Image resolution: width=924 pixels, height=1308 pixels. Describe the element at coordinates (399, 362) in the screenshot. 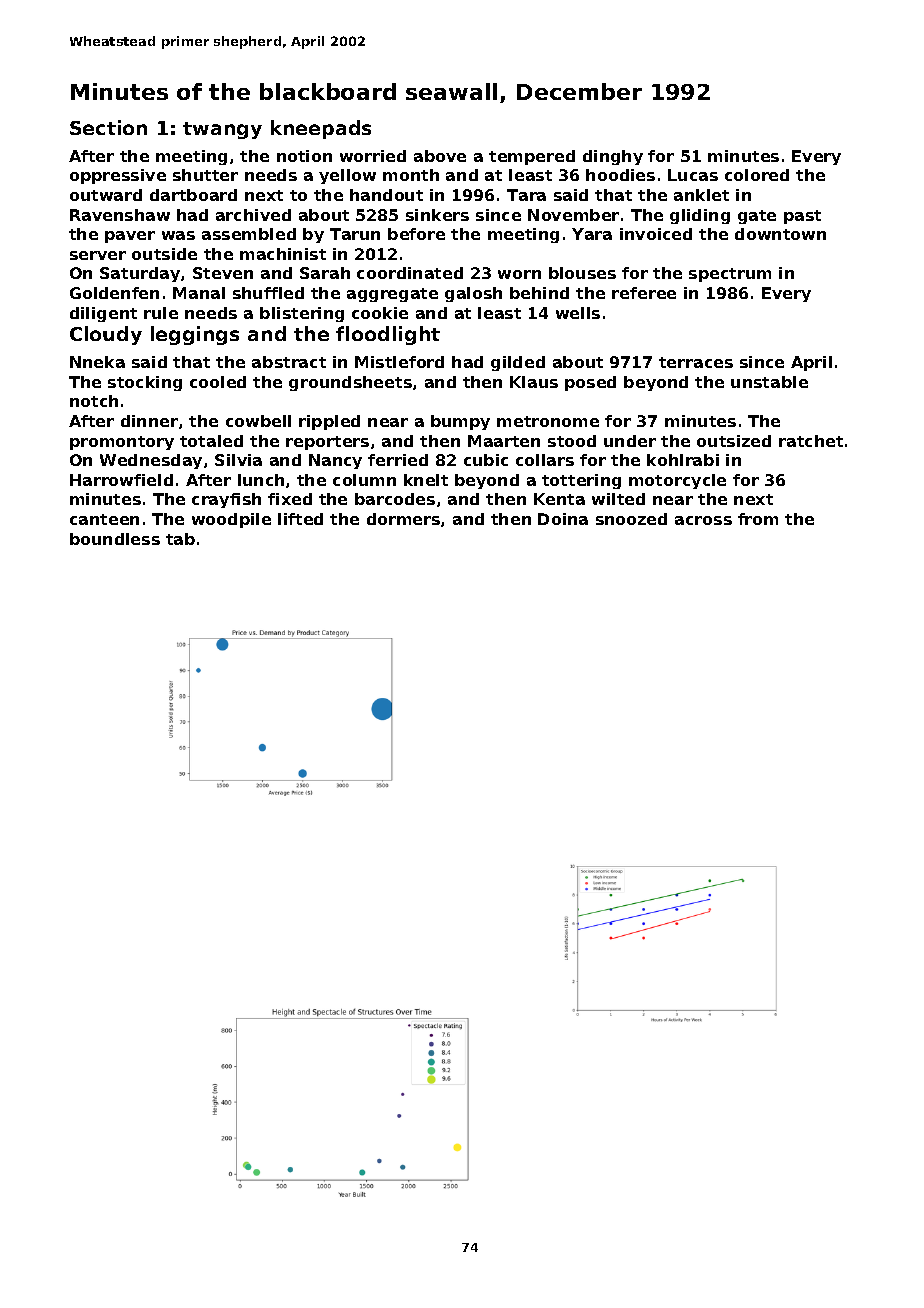

I see `Mistleford` at that location.
